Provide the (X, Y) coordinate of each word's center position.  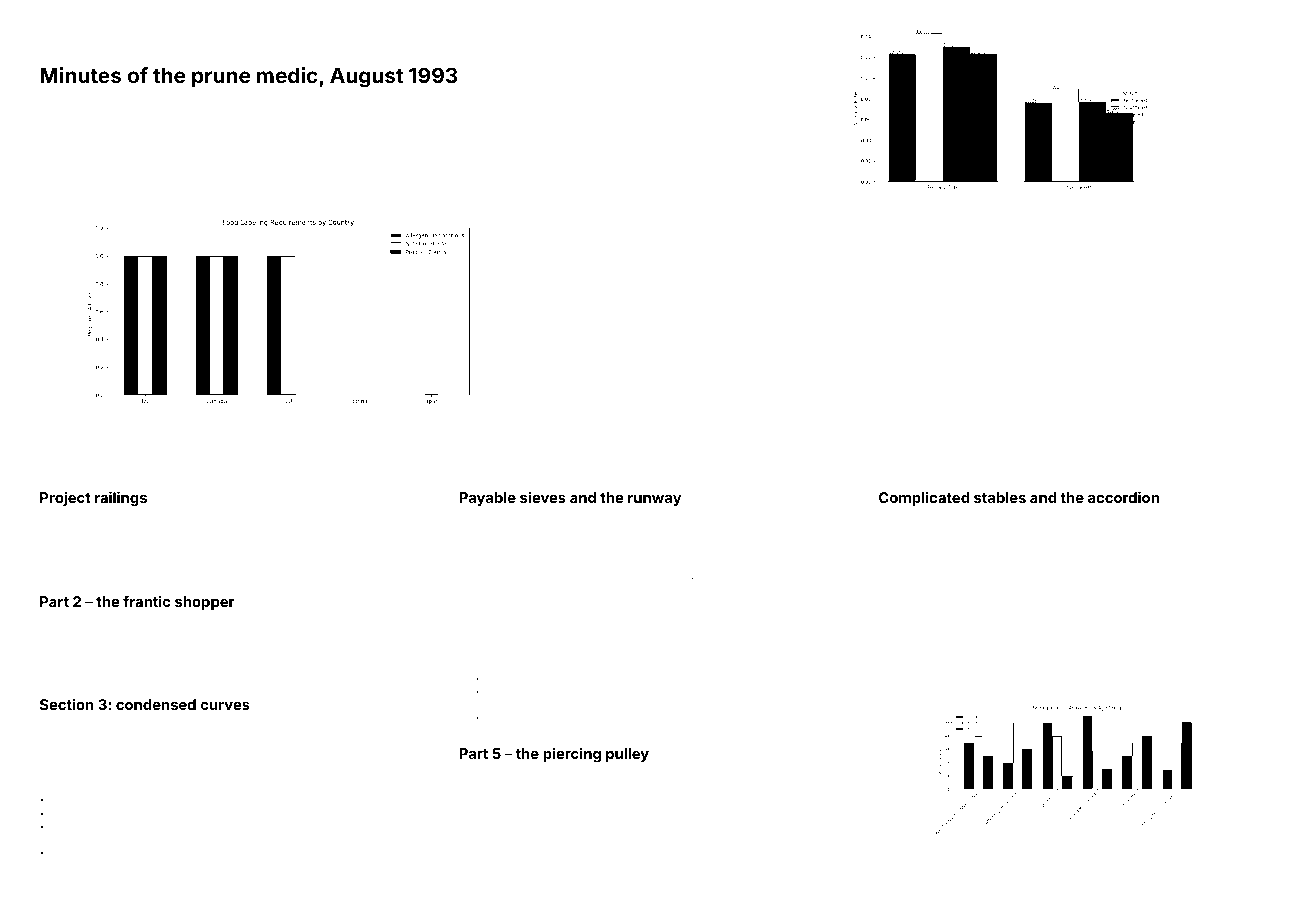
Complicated (924, 499)
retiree (1076, 658)
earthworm (133, 553)
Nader (729, 775)
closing (356, 742)
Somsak (477, 565)
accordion (1123, 497)
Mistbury (628, 679)
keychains (1153, 560)
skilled (803, 802)
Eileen (289, 740)
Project (65, 498)
